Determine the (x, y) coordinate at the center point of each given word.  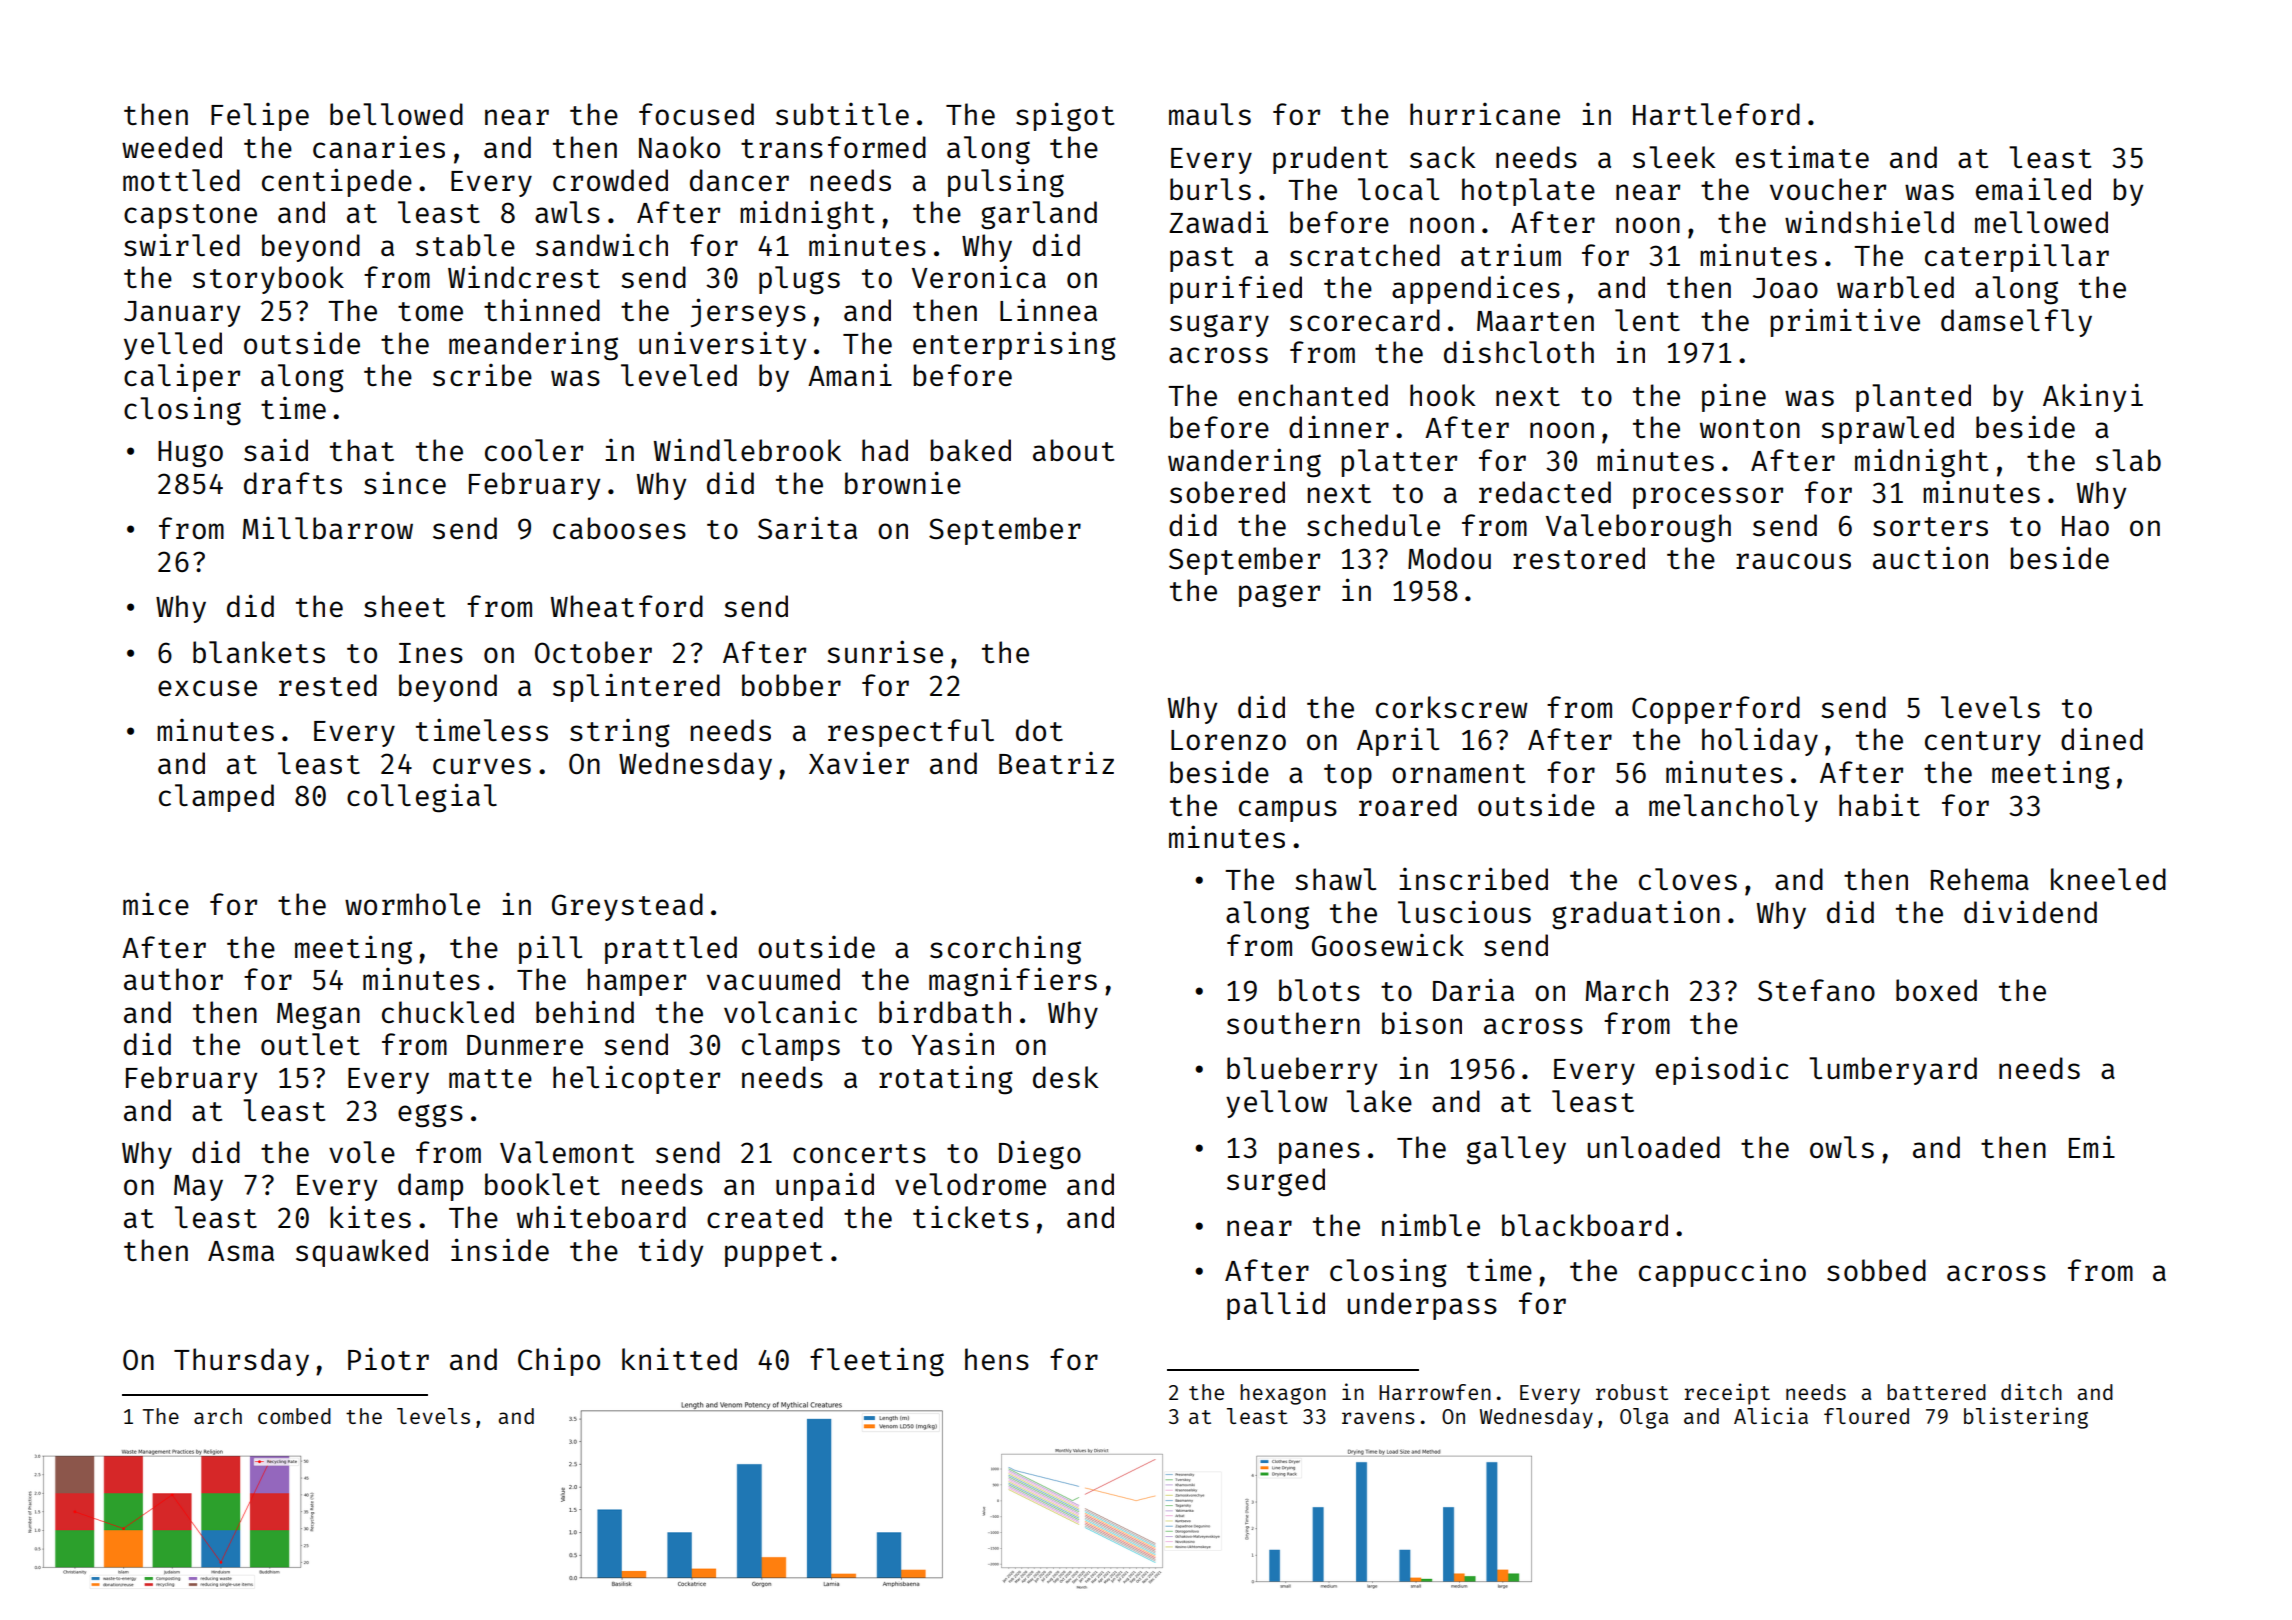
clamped (216, 798)
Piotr (388, 1358)
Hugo (190, 454)
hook (1443, 395)
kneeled (2108, 879)
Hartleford (1716, 114)
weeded (172, 147)
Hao (2085, 526)
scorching (1005, 950)
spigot (1065, 117)
